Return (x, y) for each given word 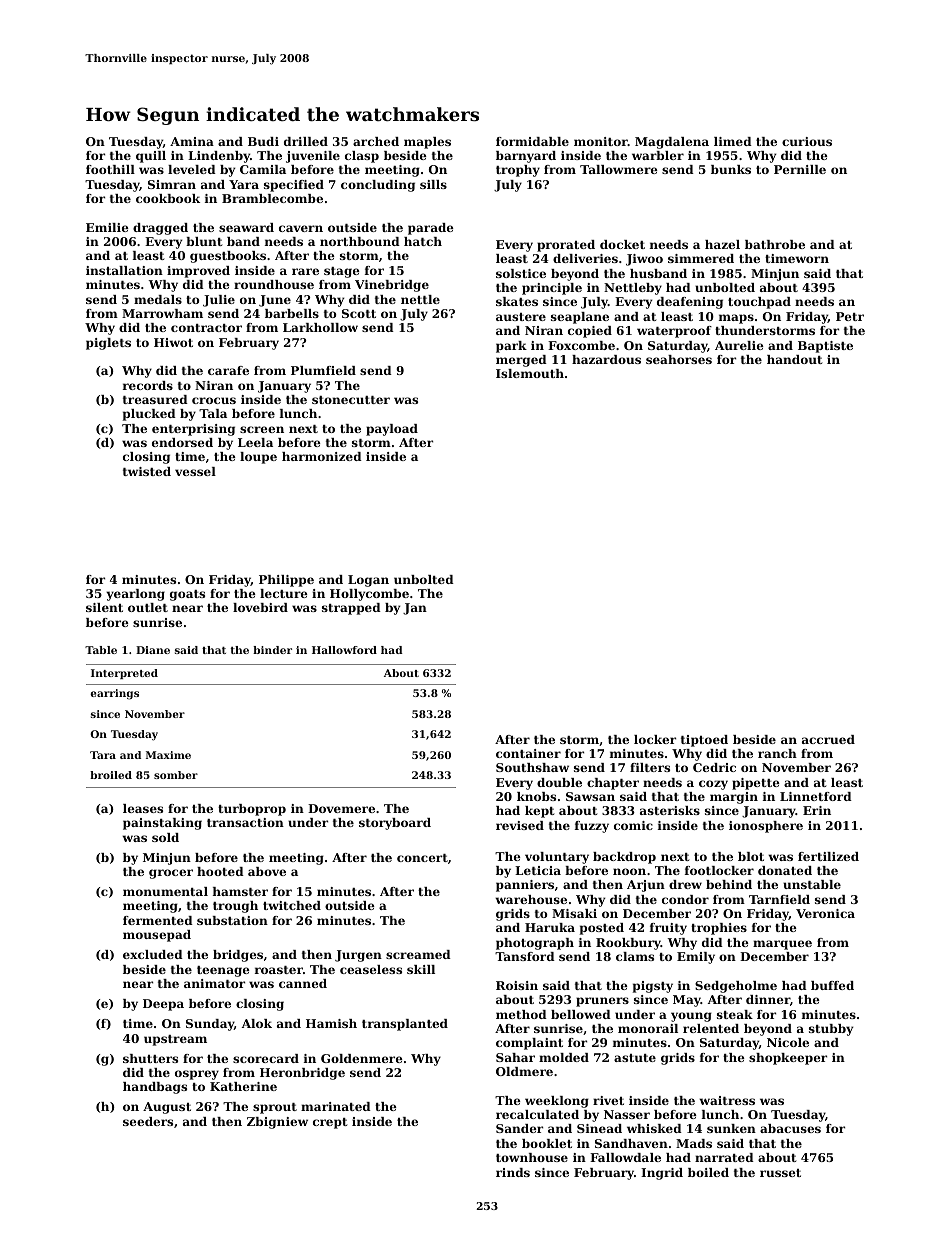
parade (431, 229)
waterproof (674, 332)
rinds (513, 1172)
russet (780, 1173)
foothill (110, 169)
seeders (148, 1121)
